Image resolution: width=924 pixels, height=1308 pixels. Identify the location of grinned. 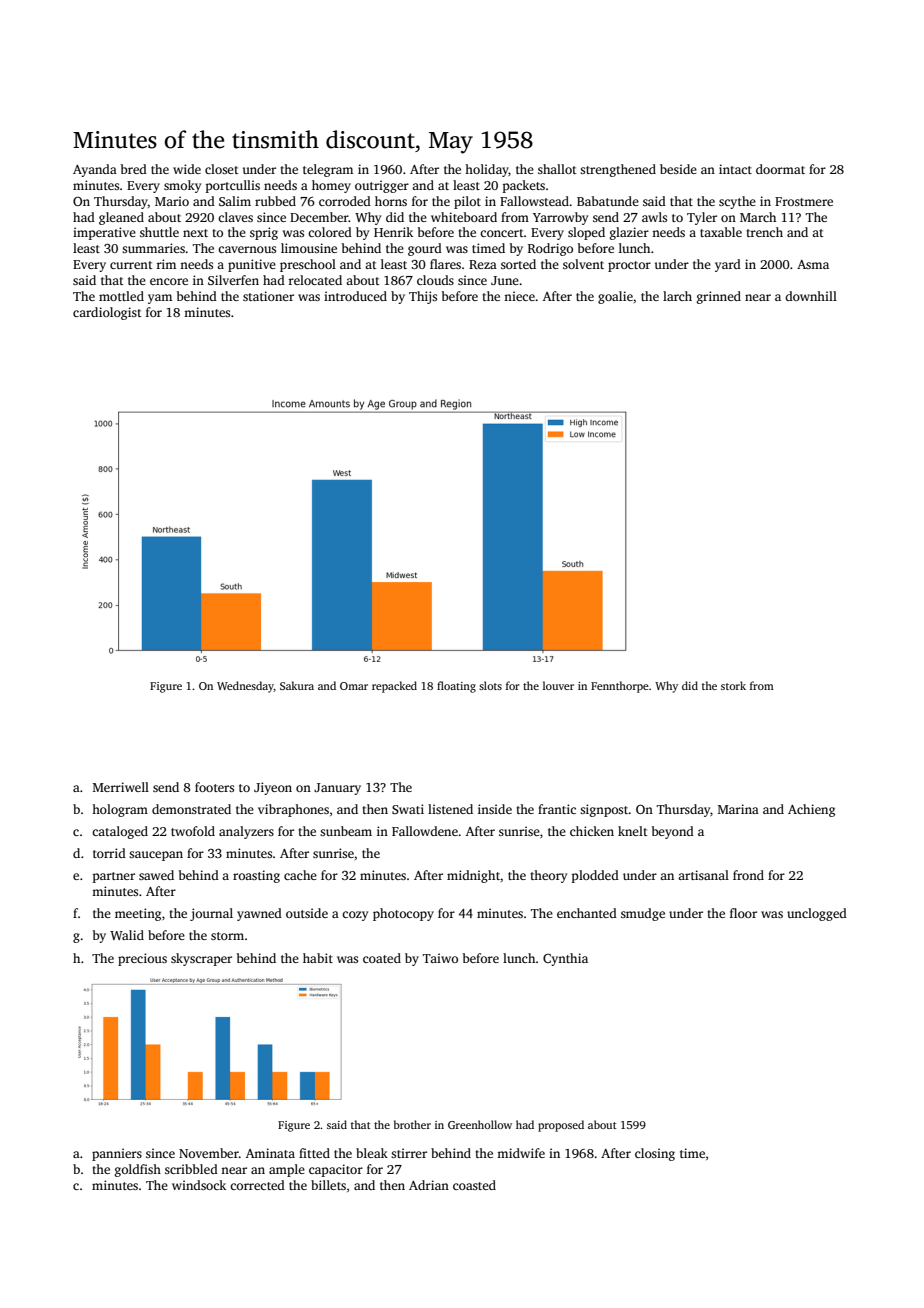
(719, 297).
